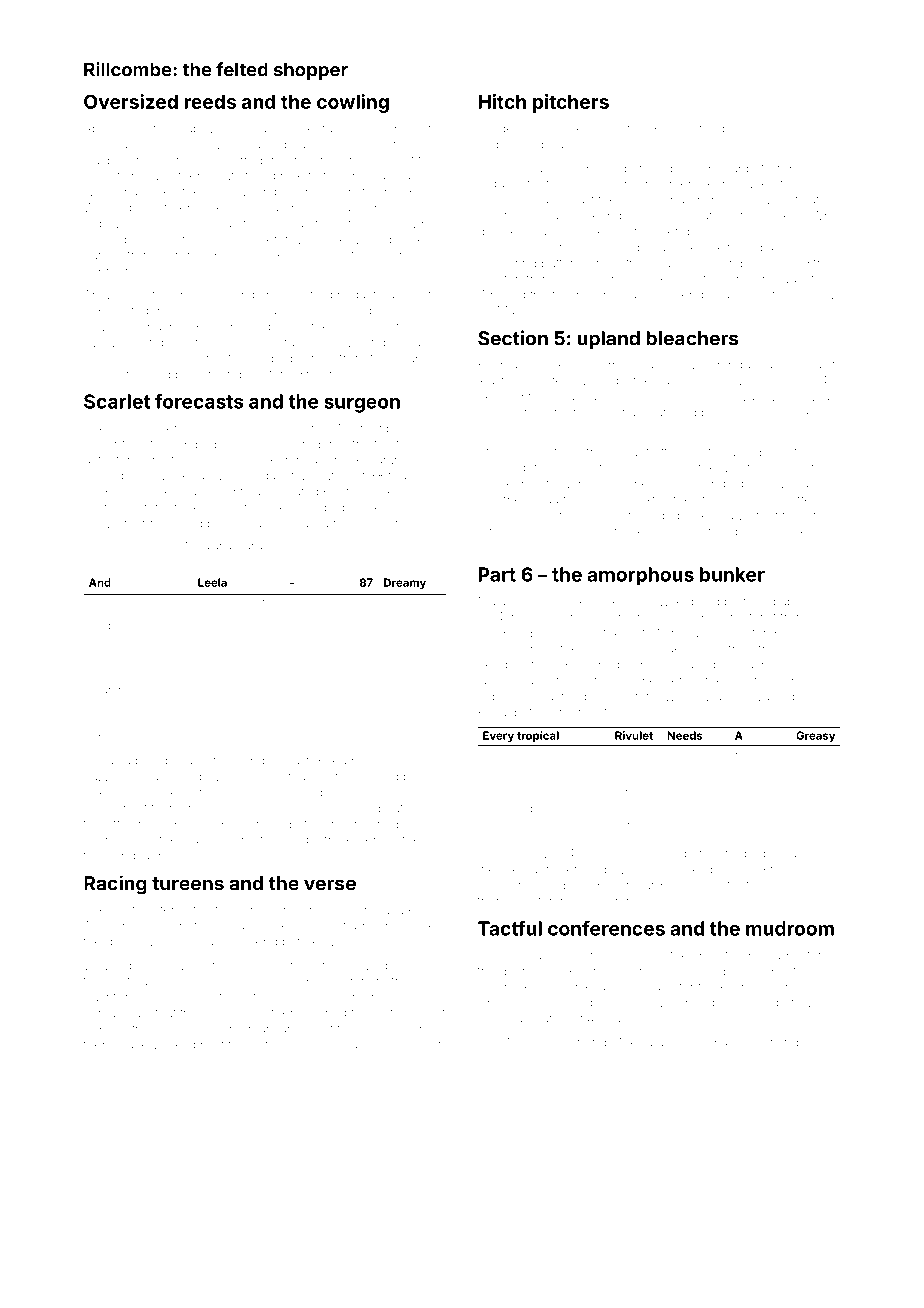 This screenshot has height=1308, width=924. I want to click on gorge, so click(122, 944).
